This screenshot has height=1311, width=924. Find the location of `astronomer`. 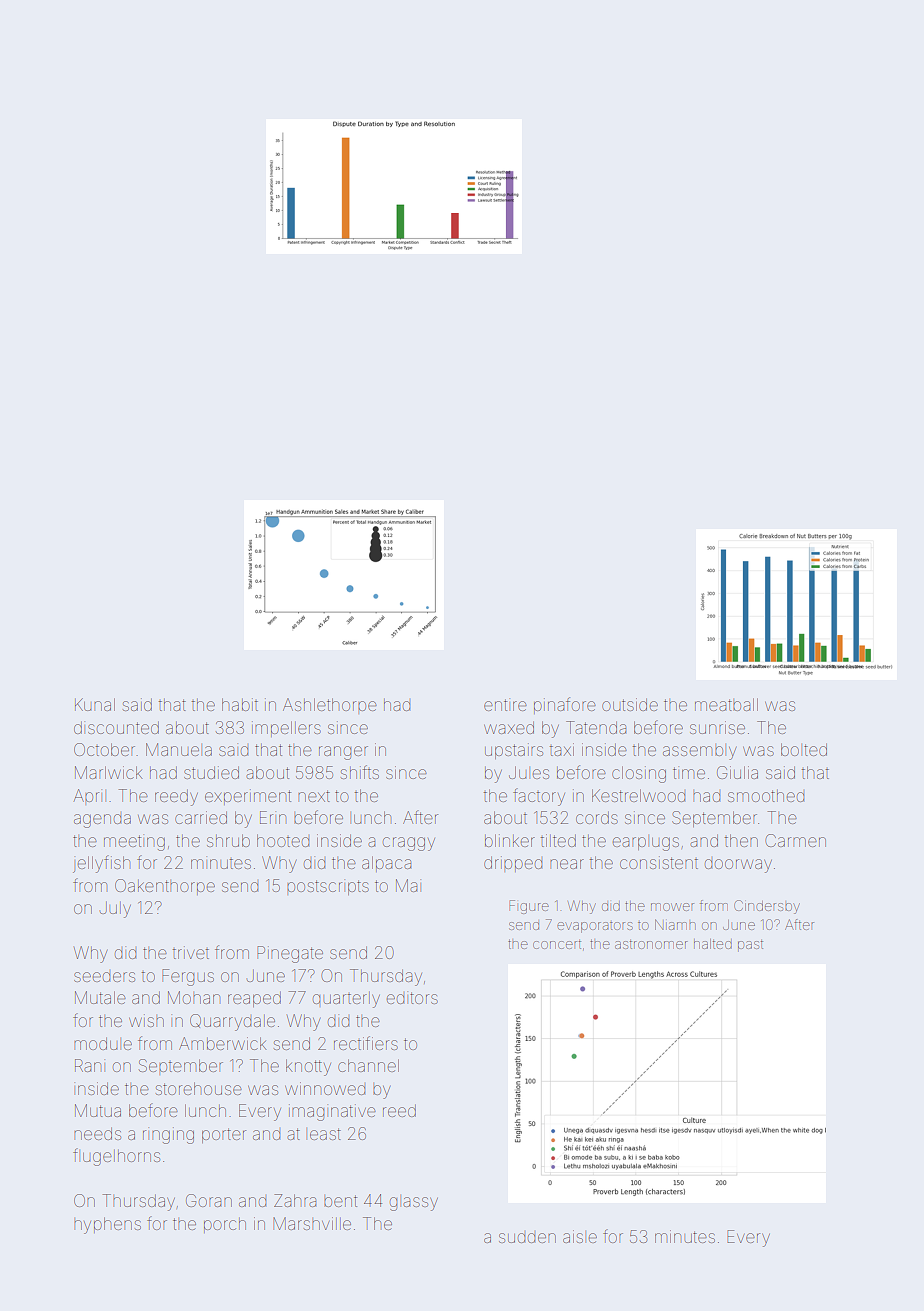

astronomer is located at coordinates (651, 944).
